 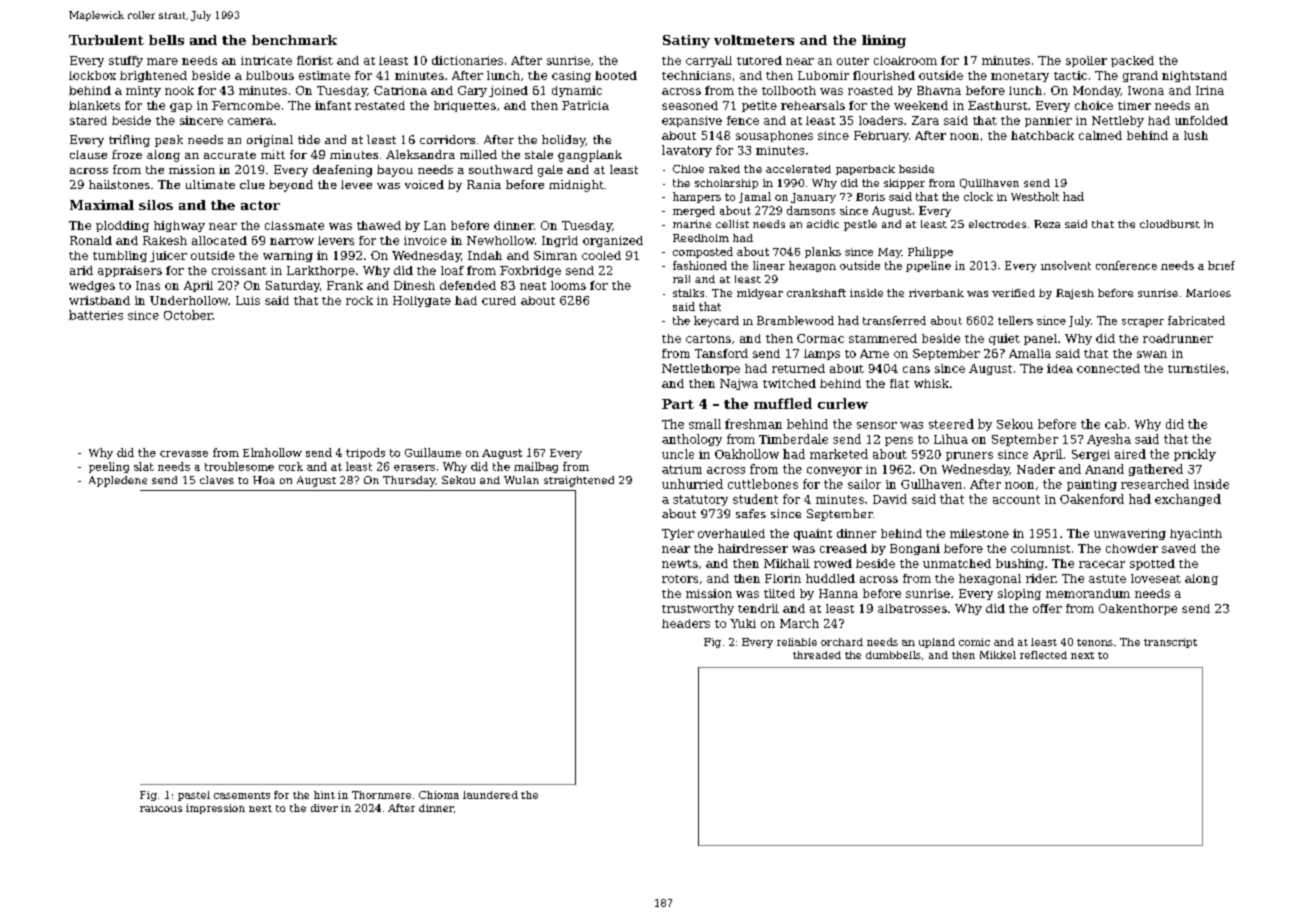 I want to click on exchanged, so click(x=1188, y=500).
